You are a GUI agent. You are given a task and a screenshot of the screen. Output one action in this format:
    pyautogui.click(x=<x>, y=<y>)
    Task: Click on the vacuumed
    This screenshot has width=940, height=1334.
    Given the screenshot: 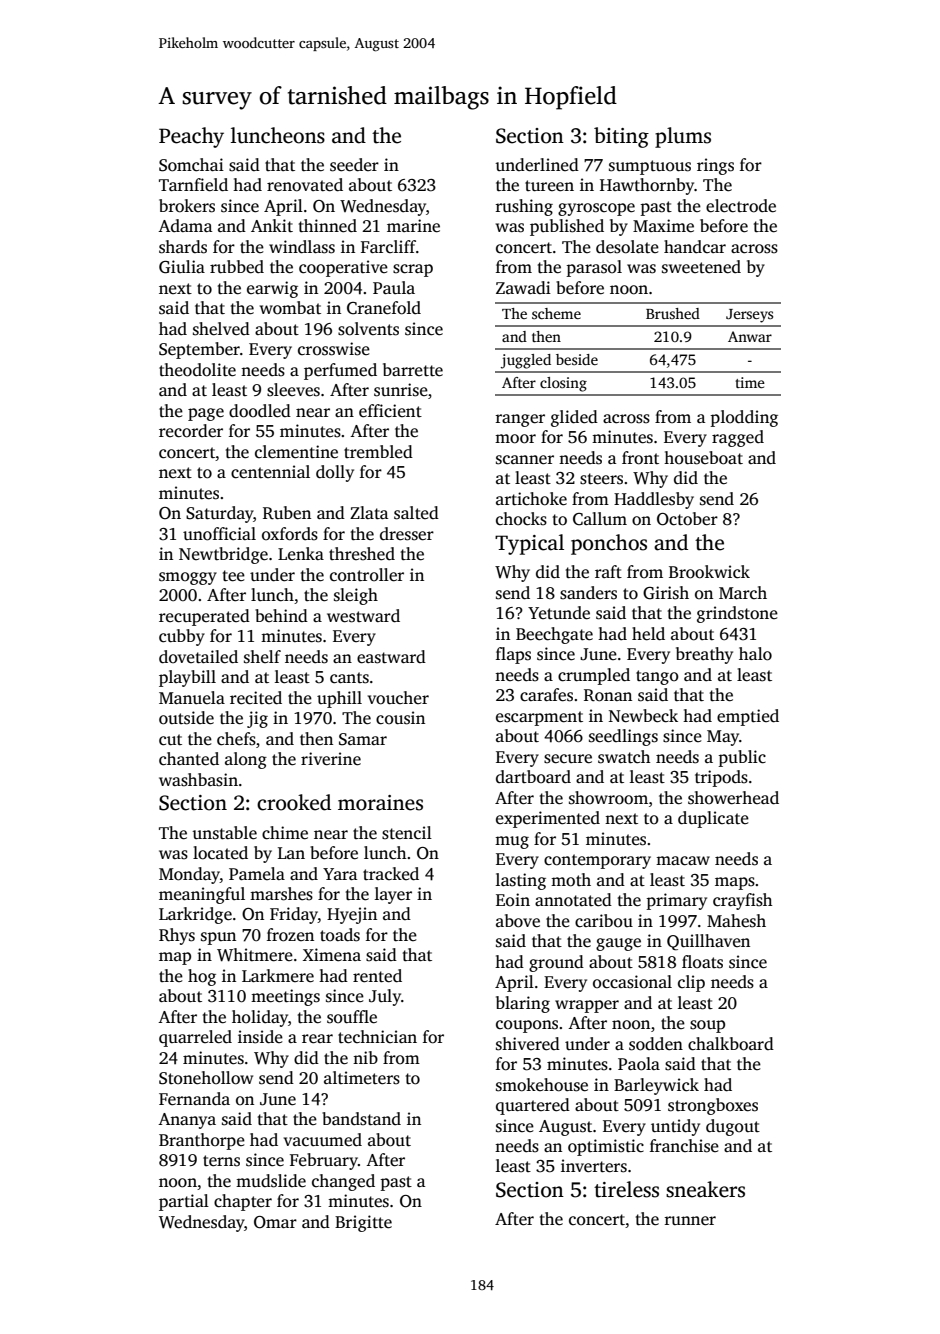 What is the action you would take?
    pyautogui.click(x=323, y=1140)
